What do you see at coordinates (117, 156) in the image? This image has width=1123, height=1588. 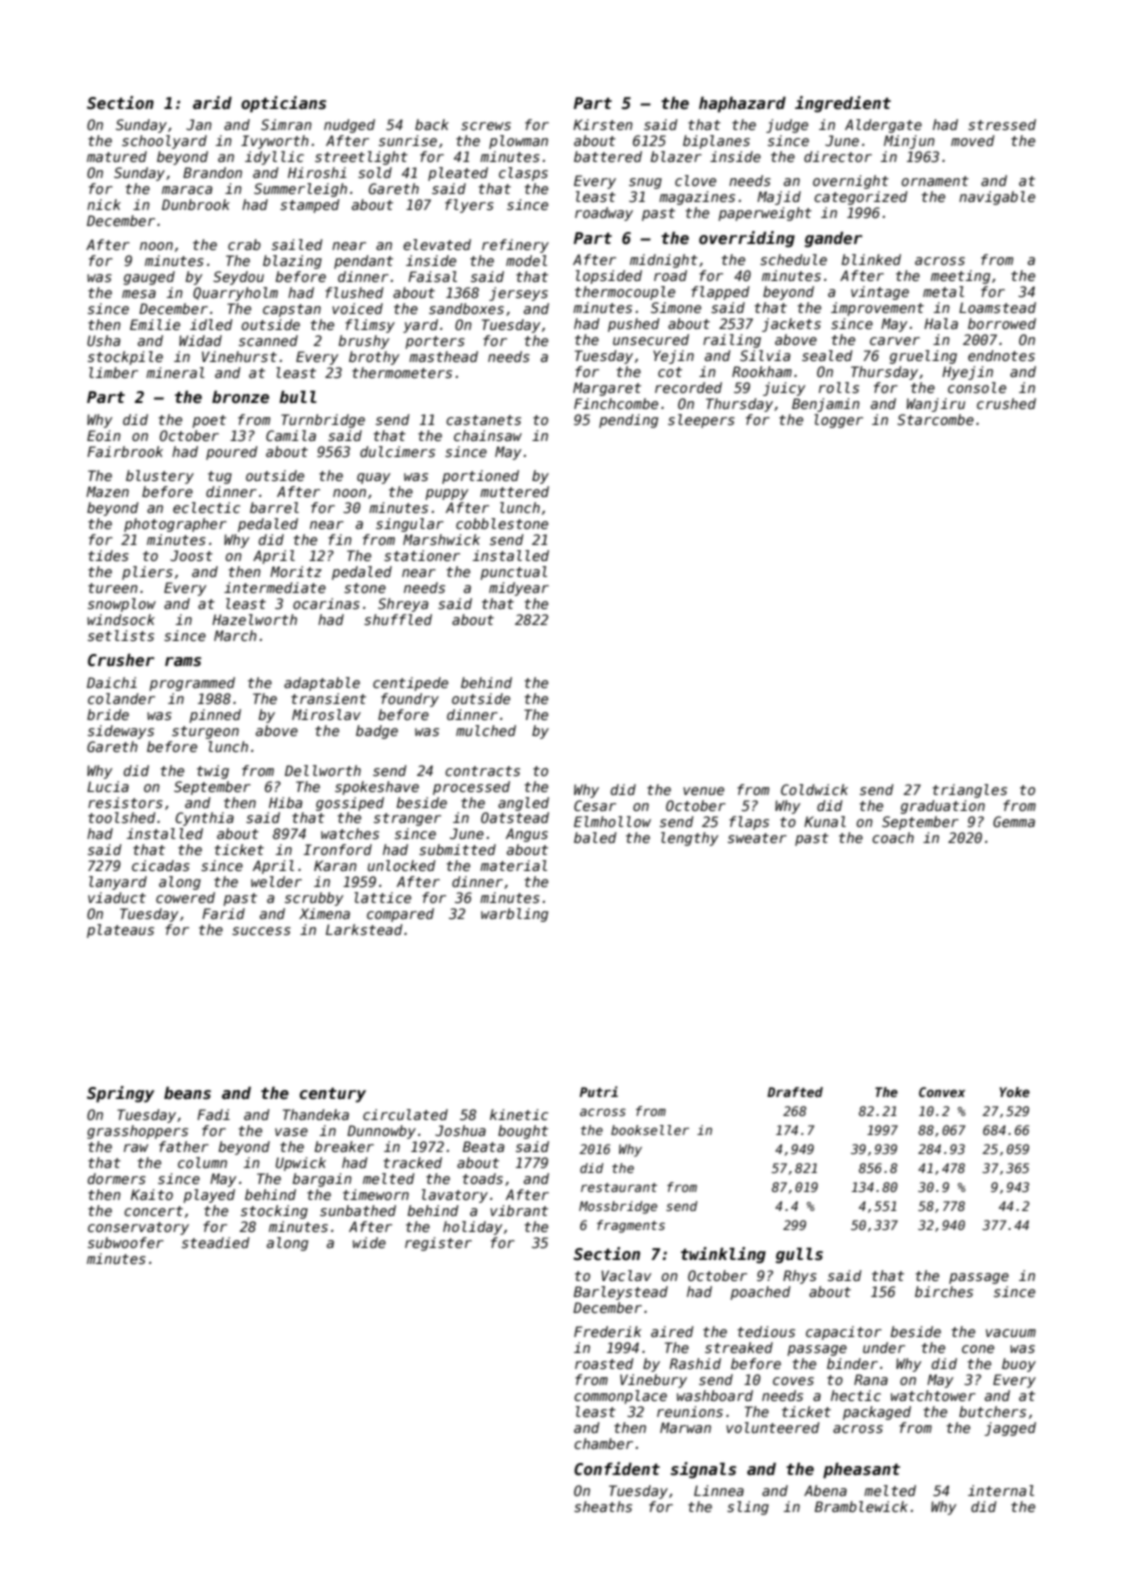 I see `matured` at bounding box center [117, 156].
